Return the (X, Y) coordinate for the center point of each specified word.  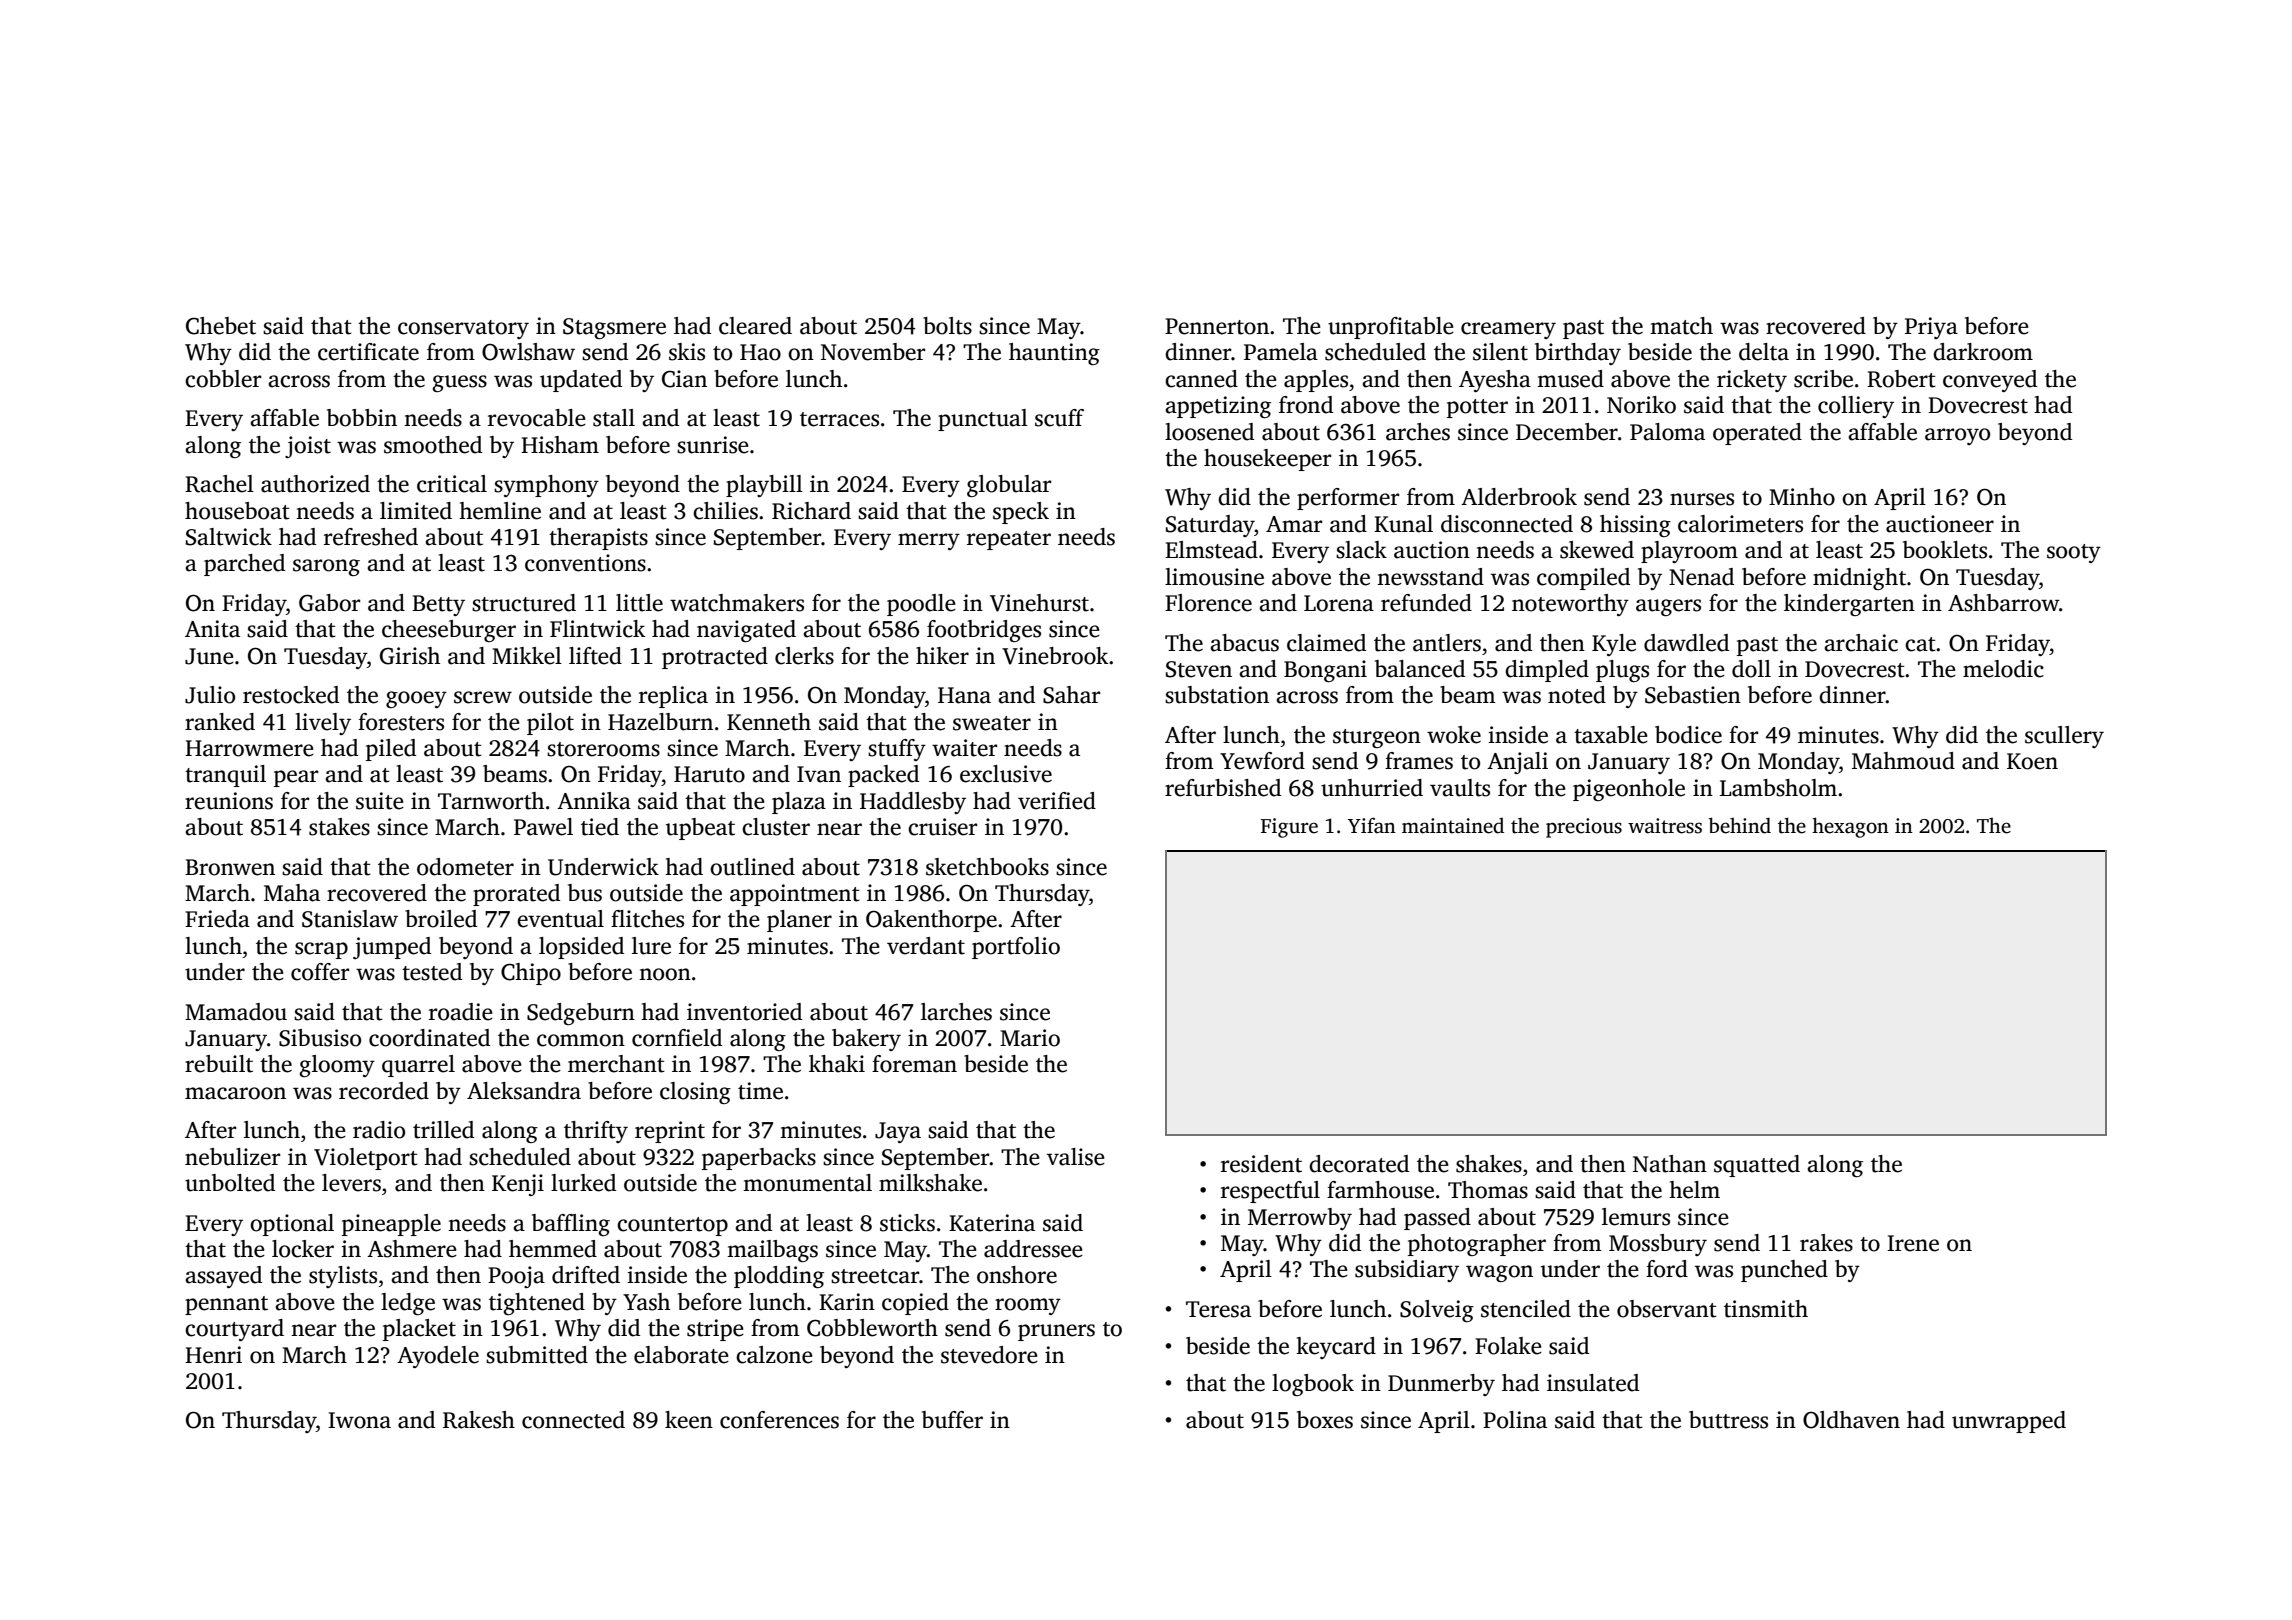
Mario (1030, 1038)
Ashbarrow (2003, 603)
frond (1306, 405)
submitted (537, 1355)
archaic (1861, 643)
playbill (764, 486)
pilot (550, 724)
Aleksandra (524, 1091)
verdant (926, 946)
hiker (942, 656)
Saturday (1210, 526)
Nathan (1670, 1164)
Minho (1802, 497)
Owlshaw (528, 352)
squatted (1757, 1166)
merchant (616, 1064)
